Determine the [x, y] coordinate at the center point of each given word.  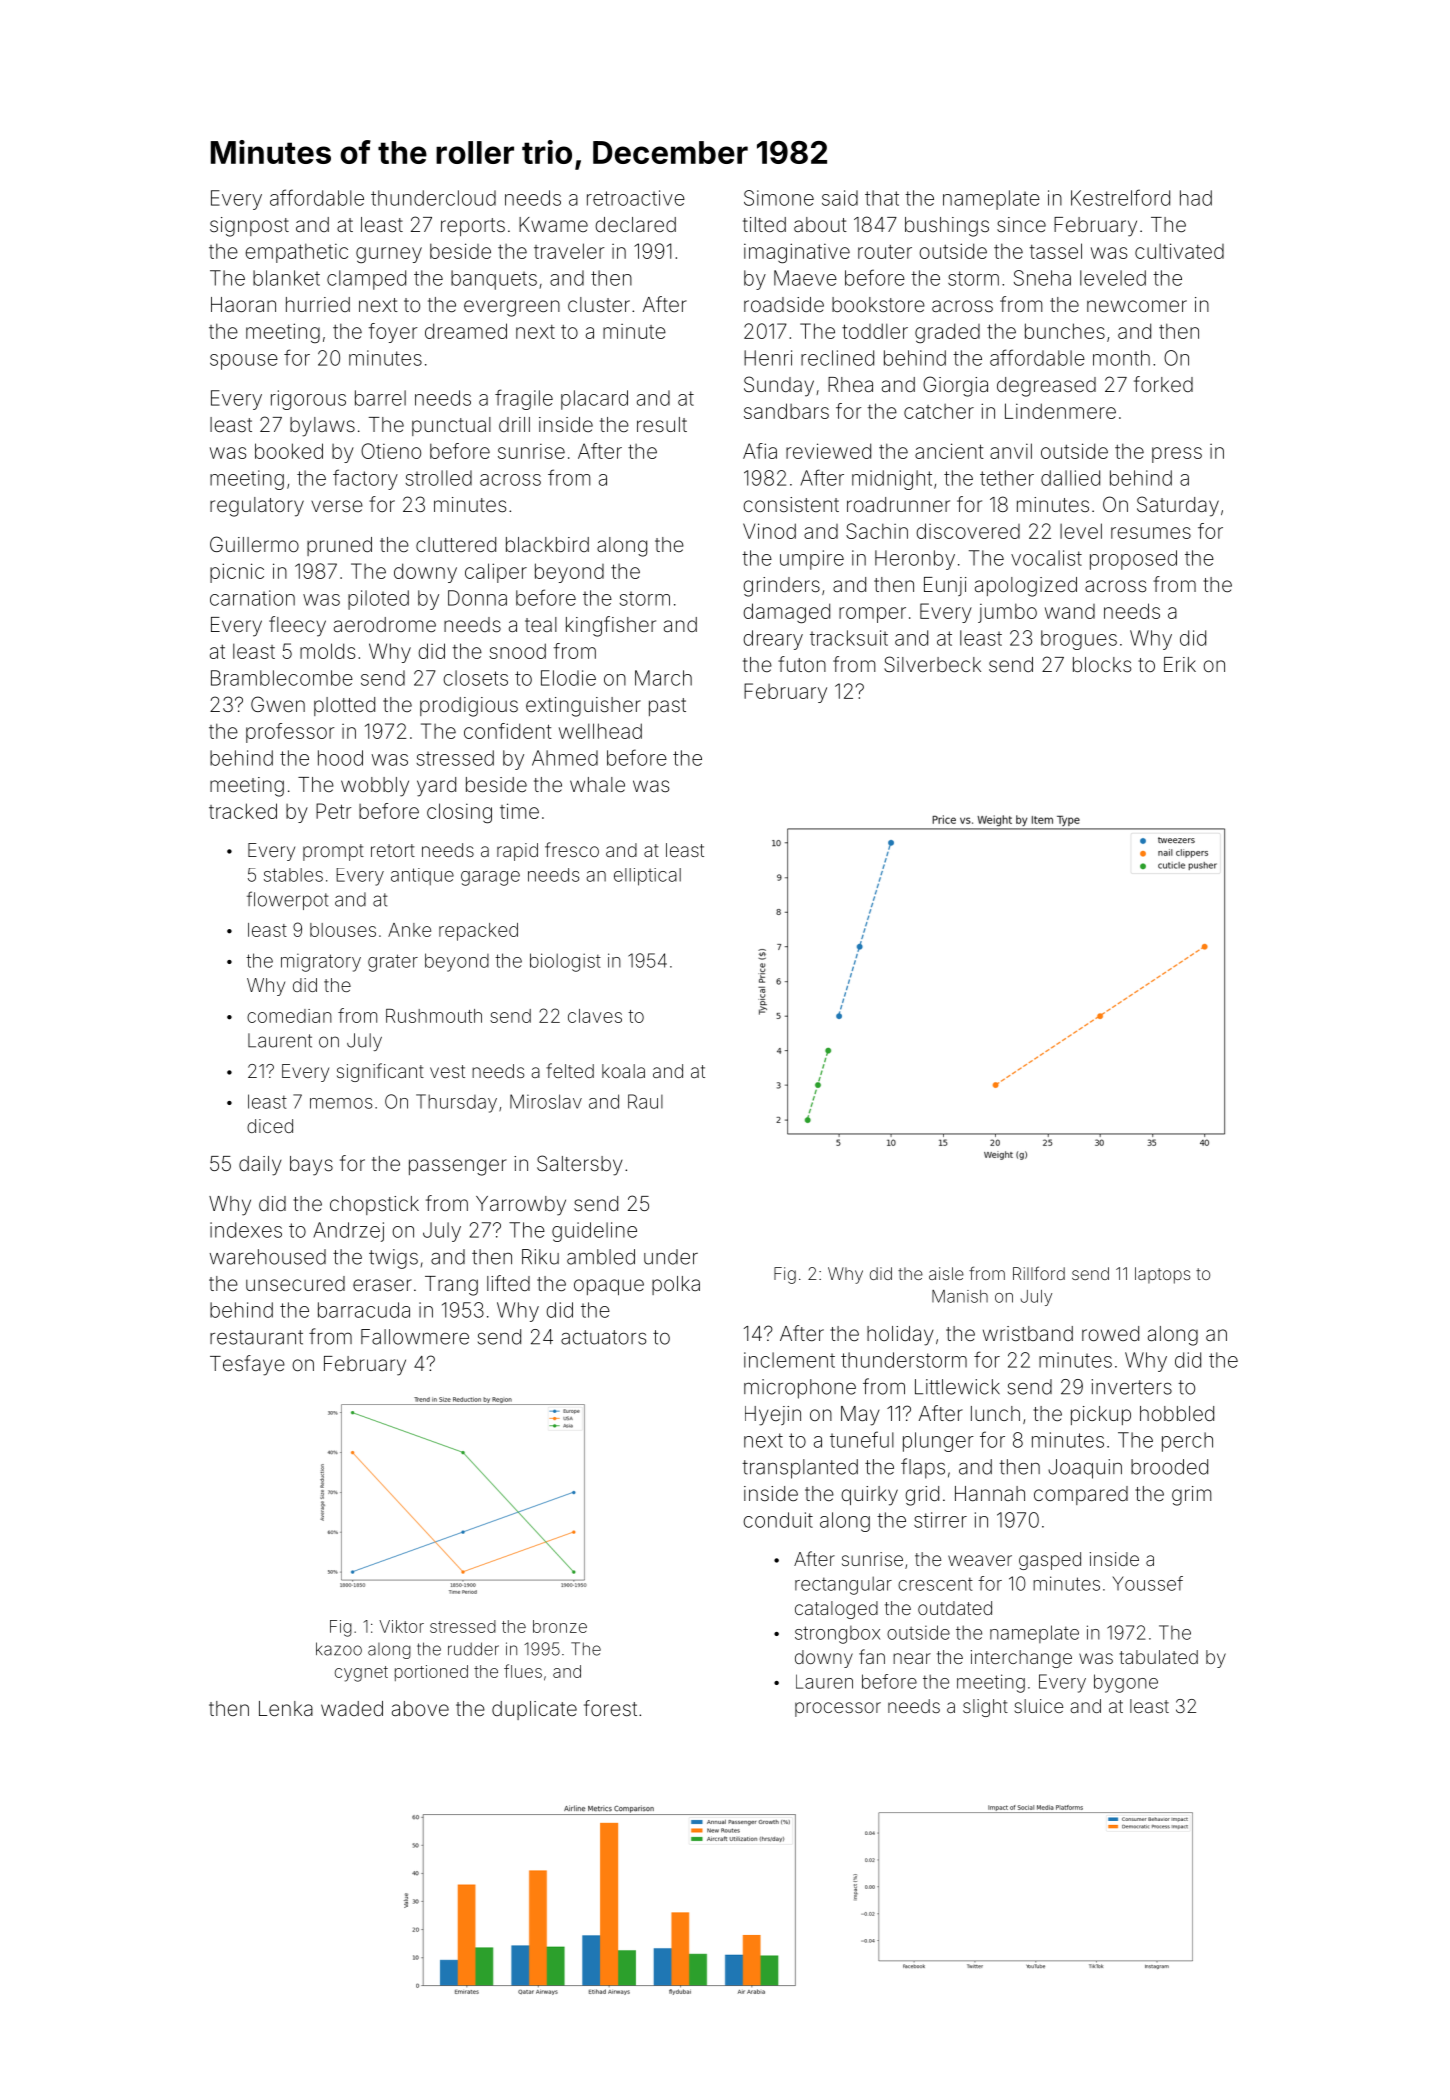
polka [676, 1285]
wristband [1028, 1333]
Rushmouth [434, 1016]
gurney [389, 255]
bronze [560, 1626]
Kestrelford [1120, 197]
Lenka [286, 1708]
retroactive [636, 198]
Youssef [1148, 1583]
